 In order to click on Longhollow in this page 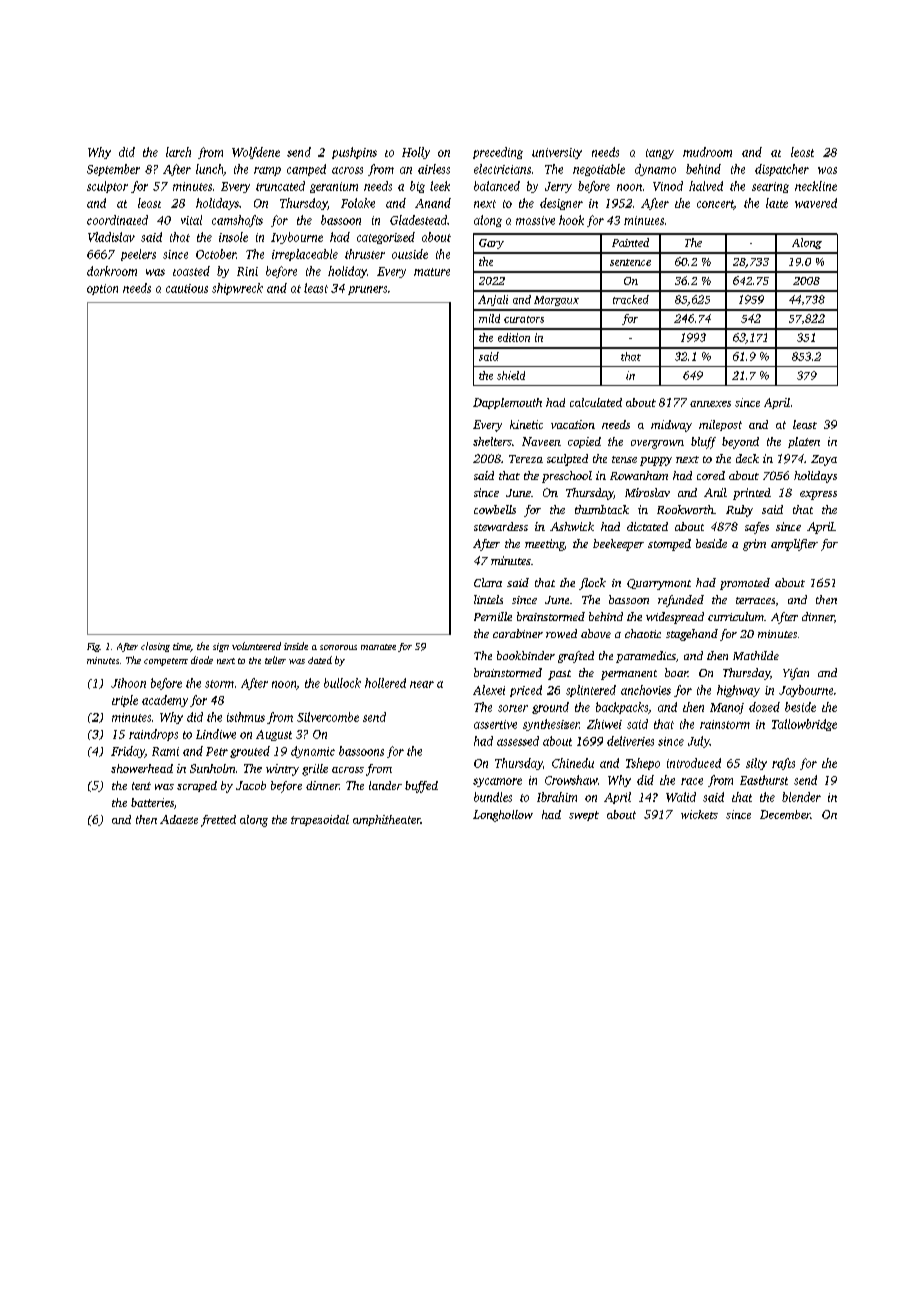, I will do `click(503, 816)`.
